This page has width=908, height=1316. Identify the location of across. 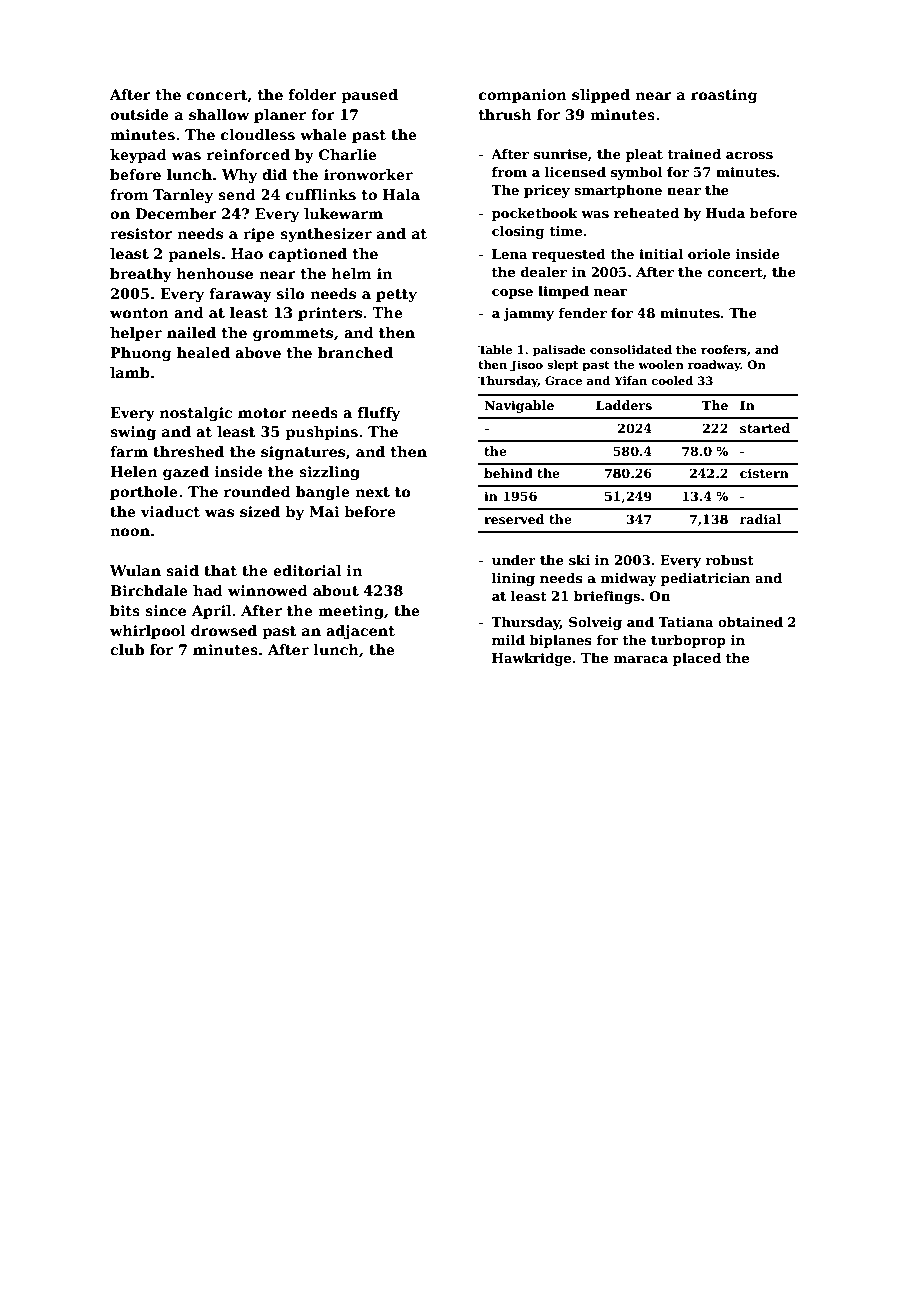
(749, 155).
